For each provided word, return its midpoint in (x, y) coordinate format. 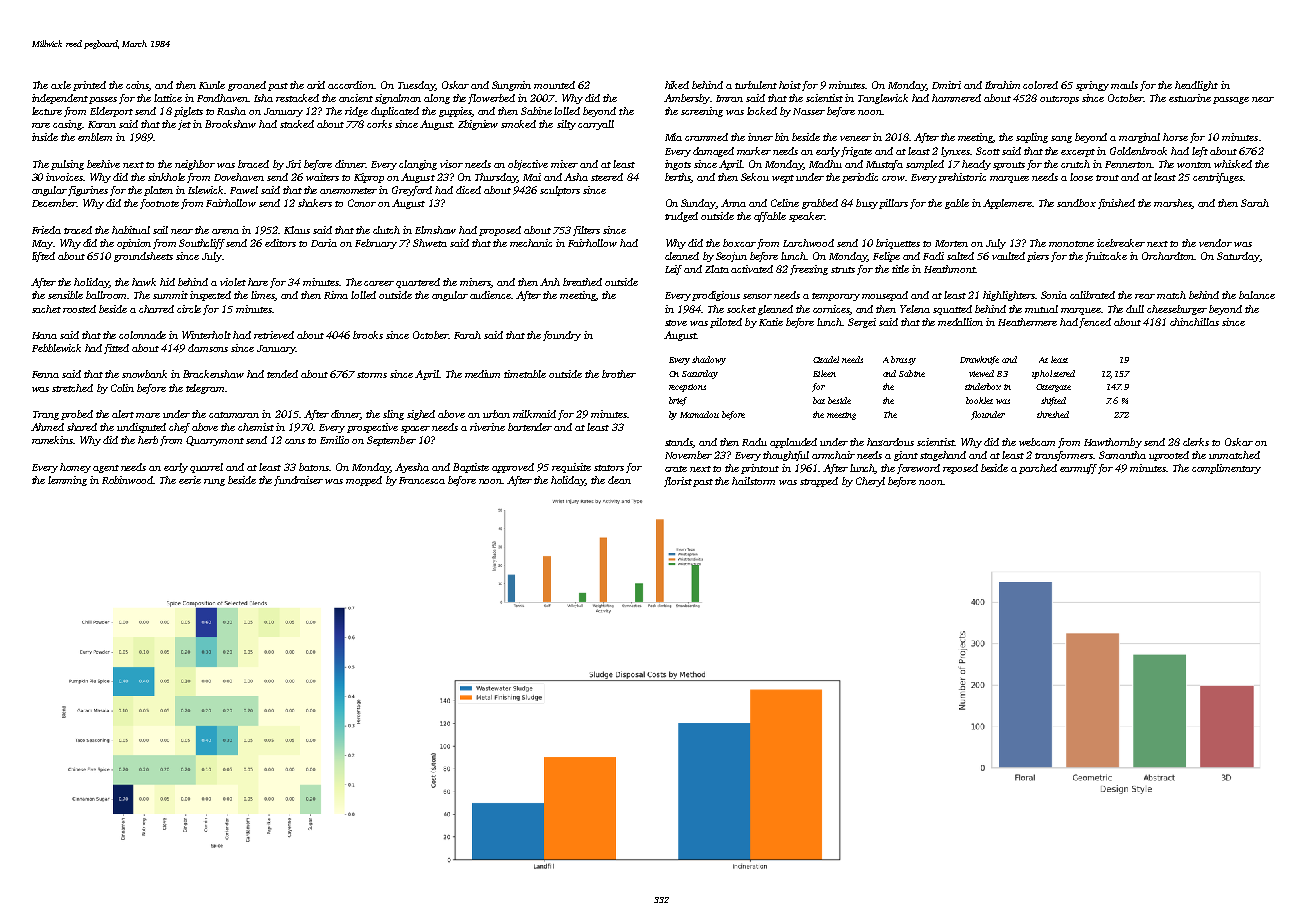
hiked (677, 85)
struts (843, 270)
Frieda (46, 230)
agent (106, 469)
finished (1116, 204)
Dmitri (946, 85)
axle (61, 85)
